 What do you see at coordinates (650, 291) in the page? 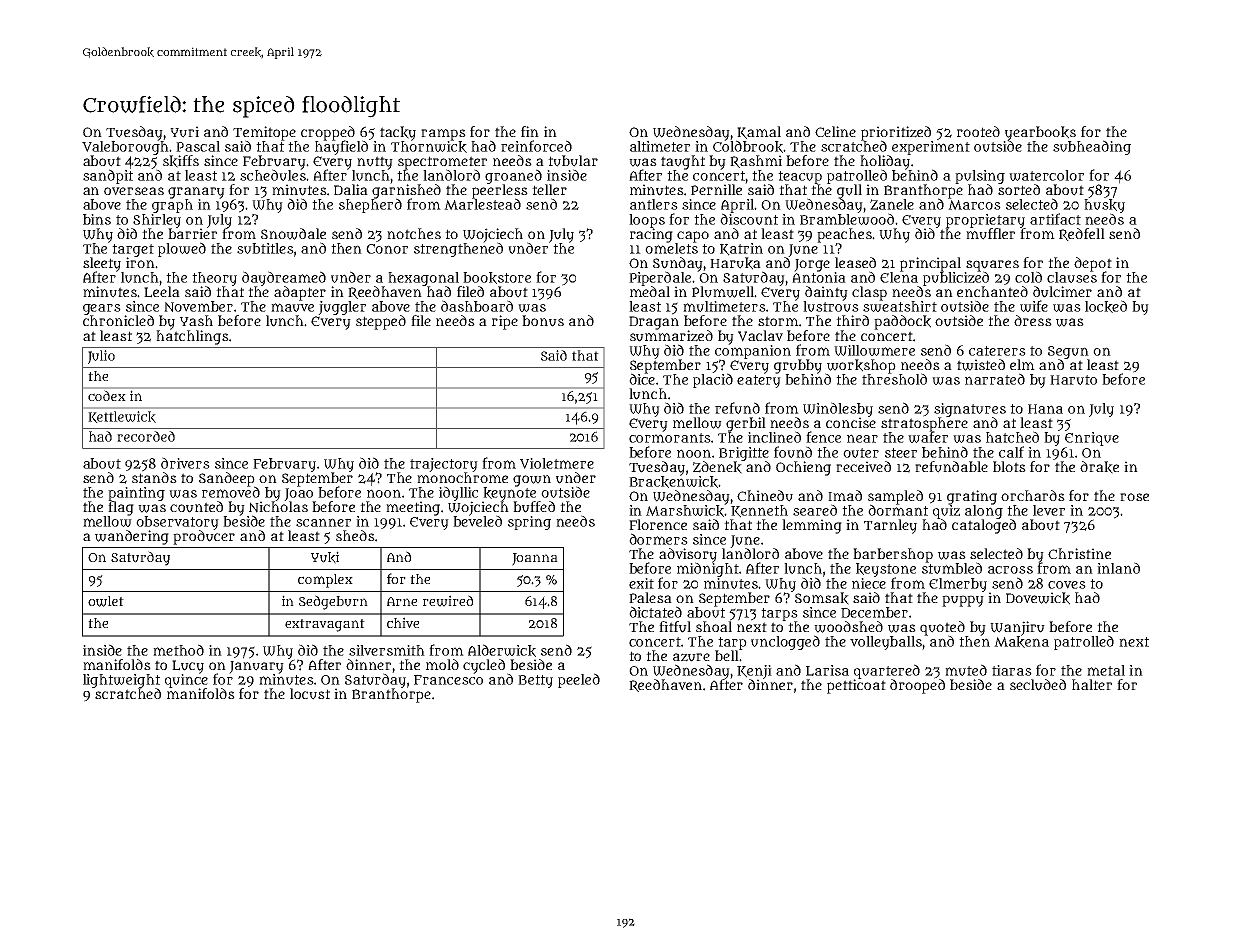
I see `medal` at bounding box center [650, 291].
